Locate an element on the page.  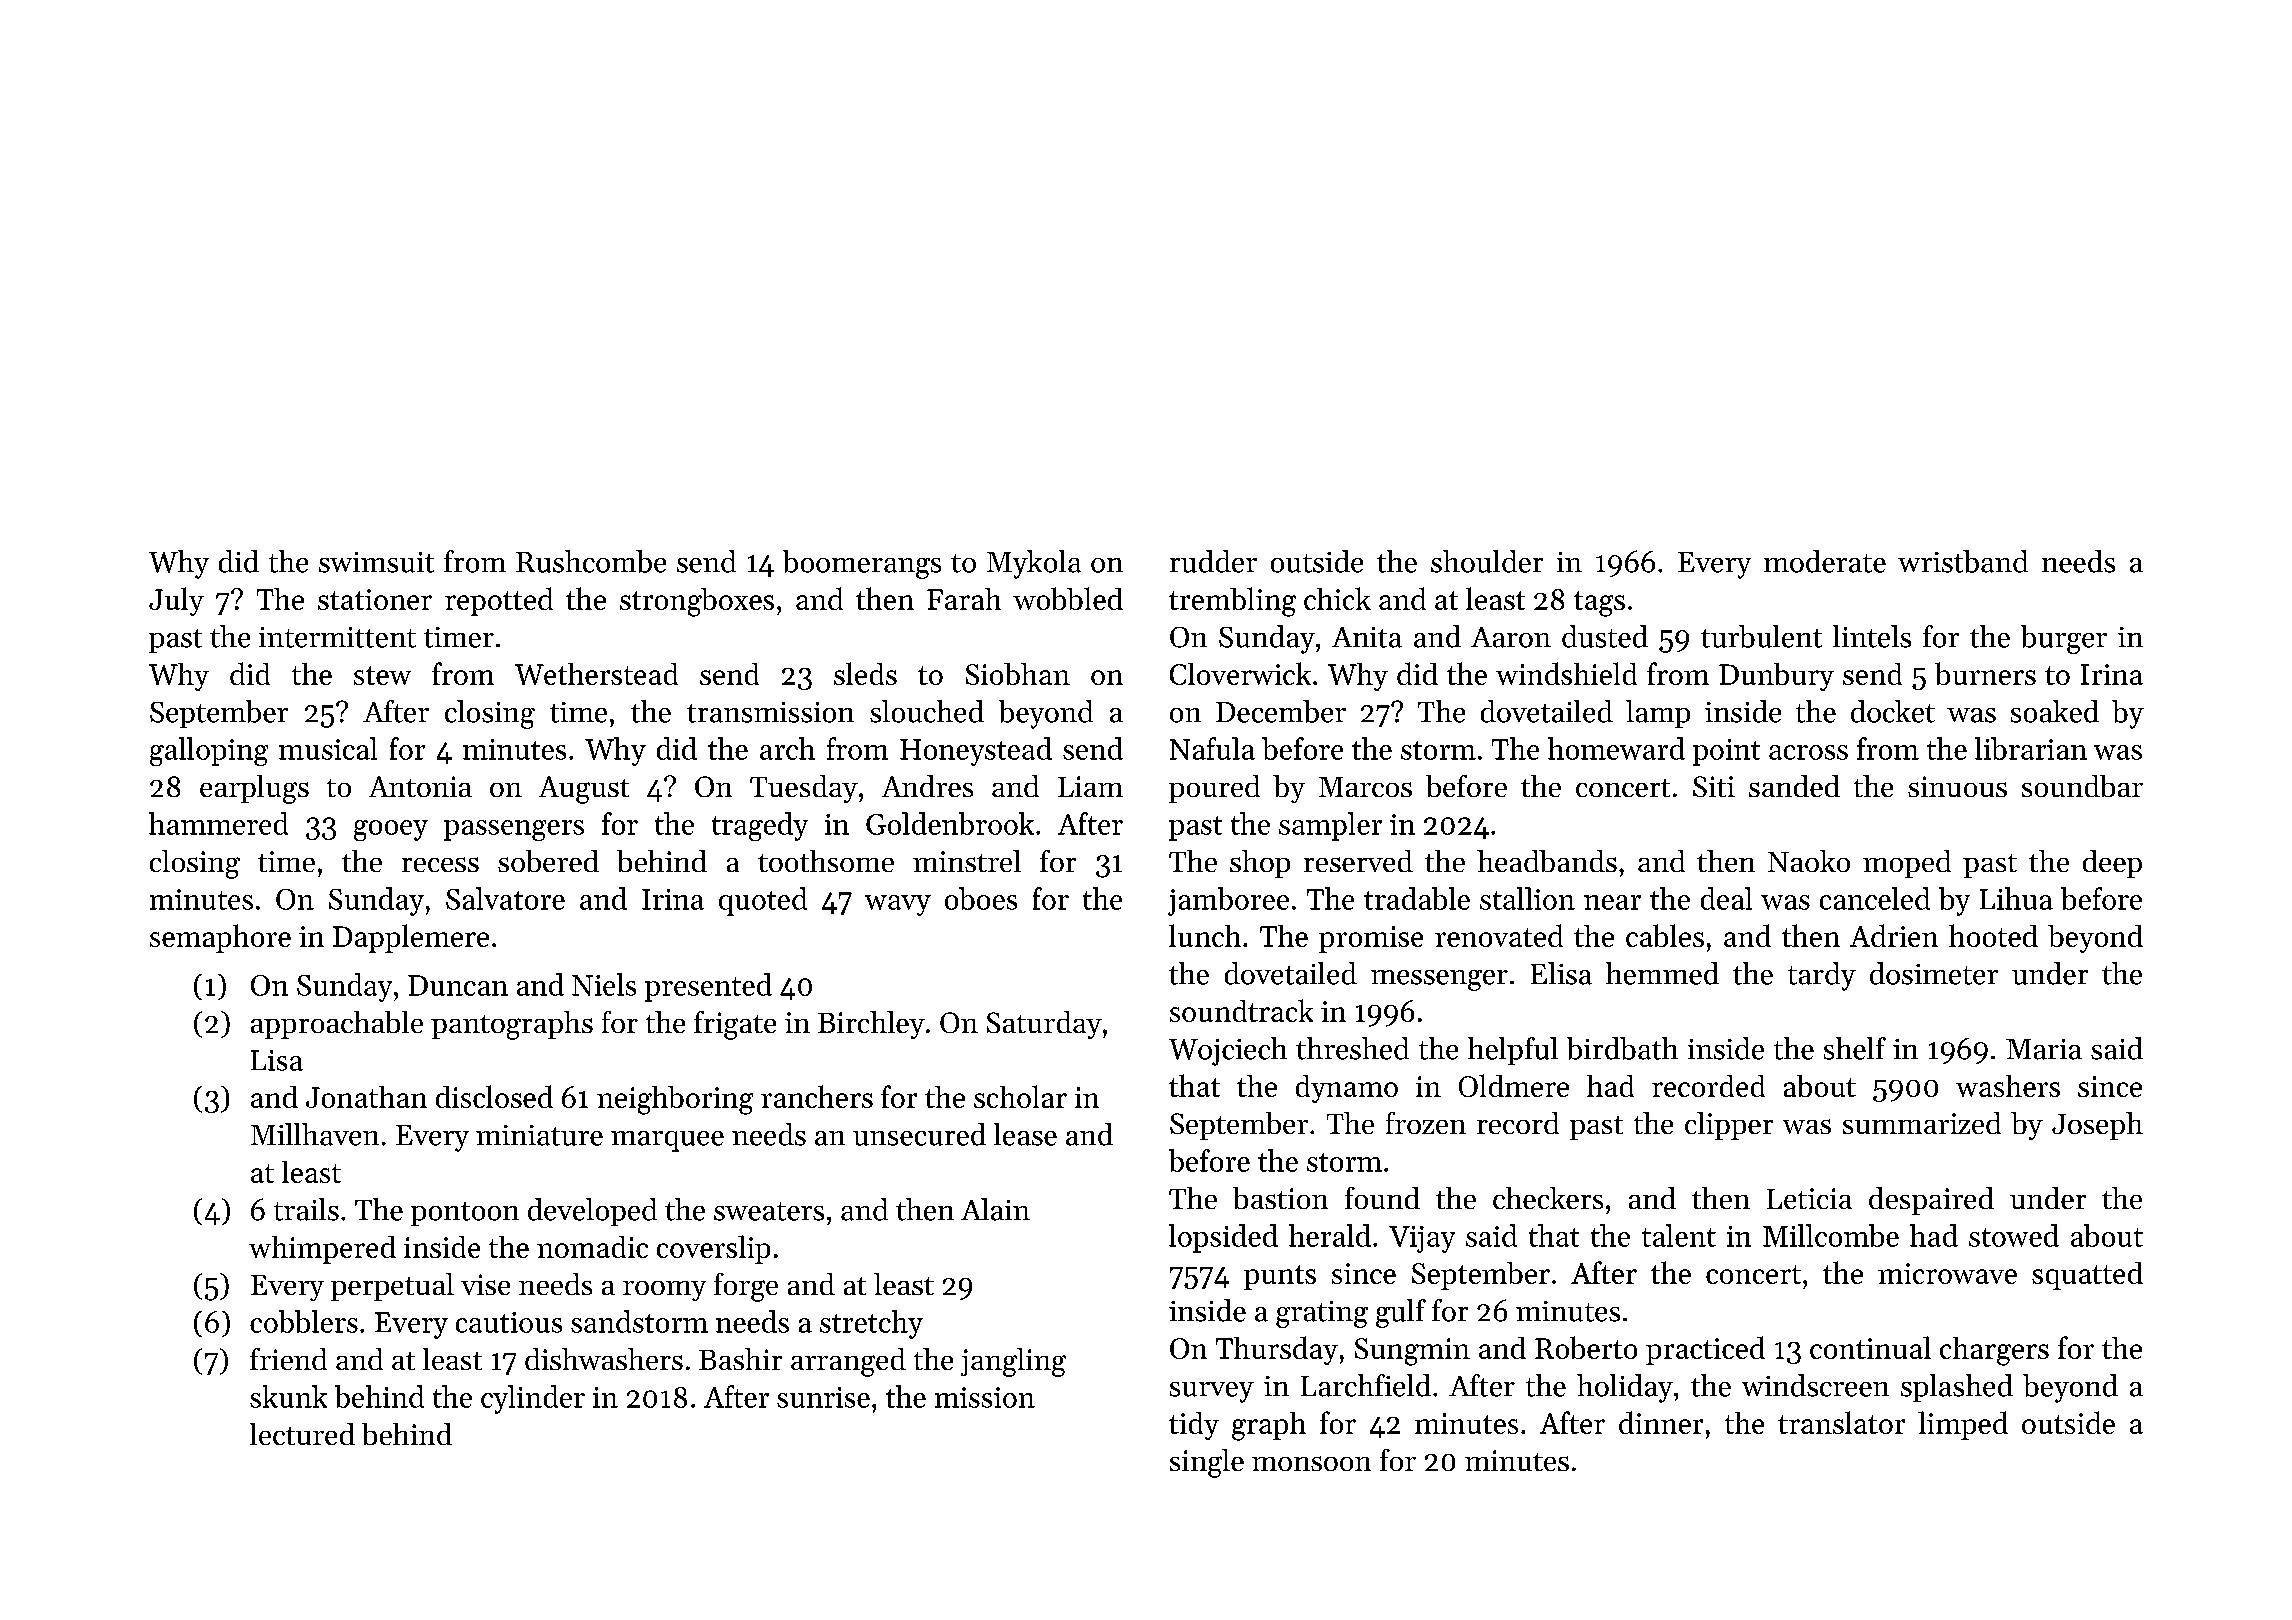
moderate is located at coordinates (1825, 561).
